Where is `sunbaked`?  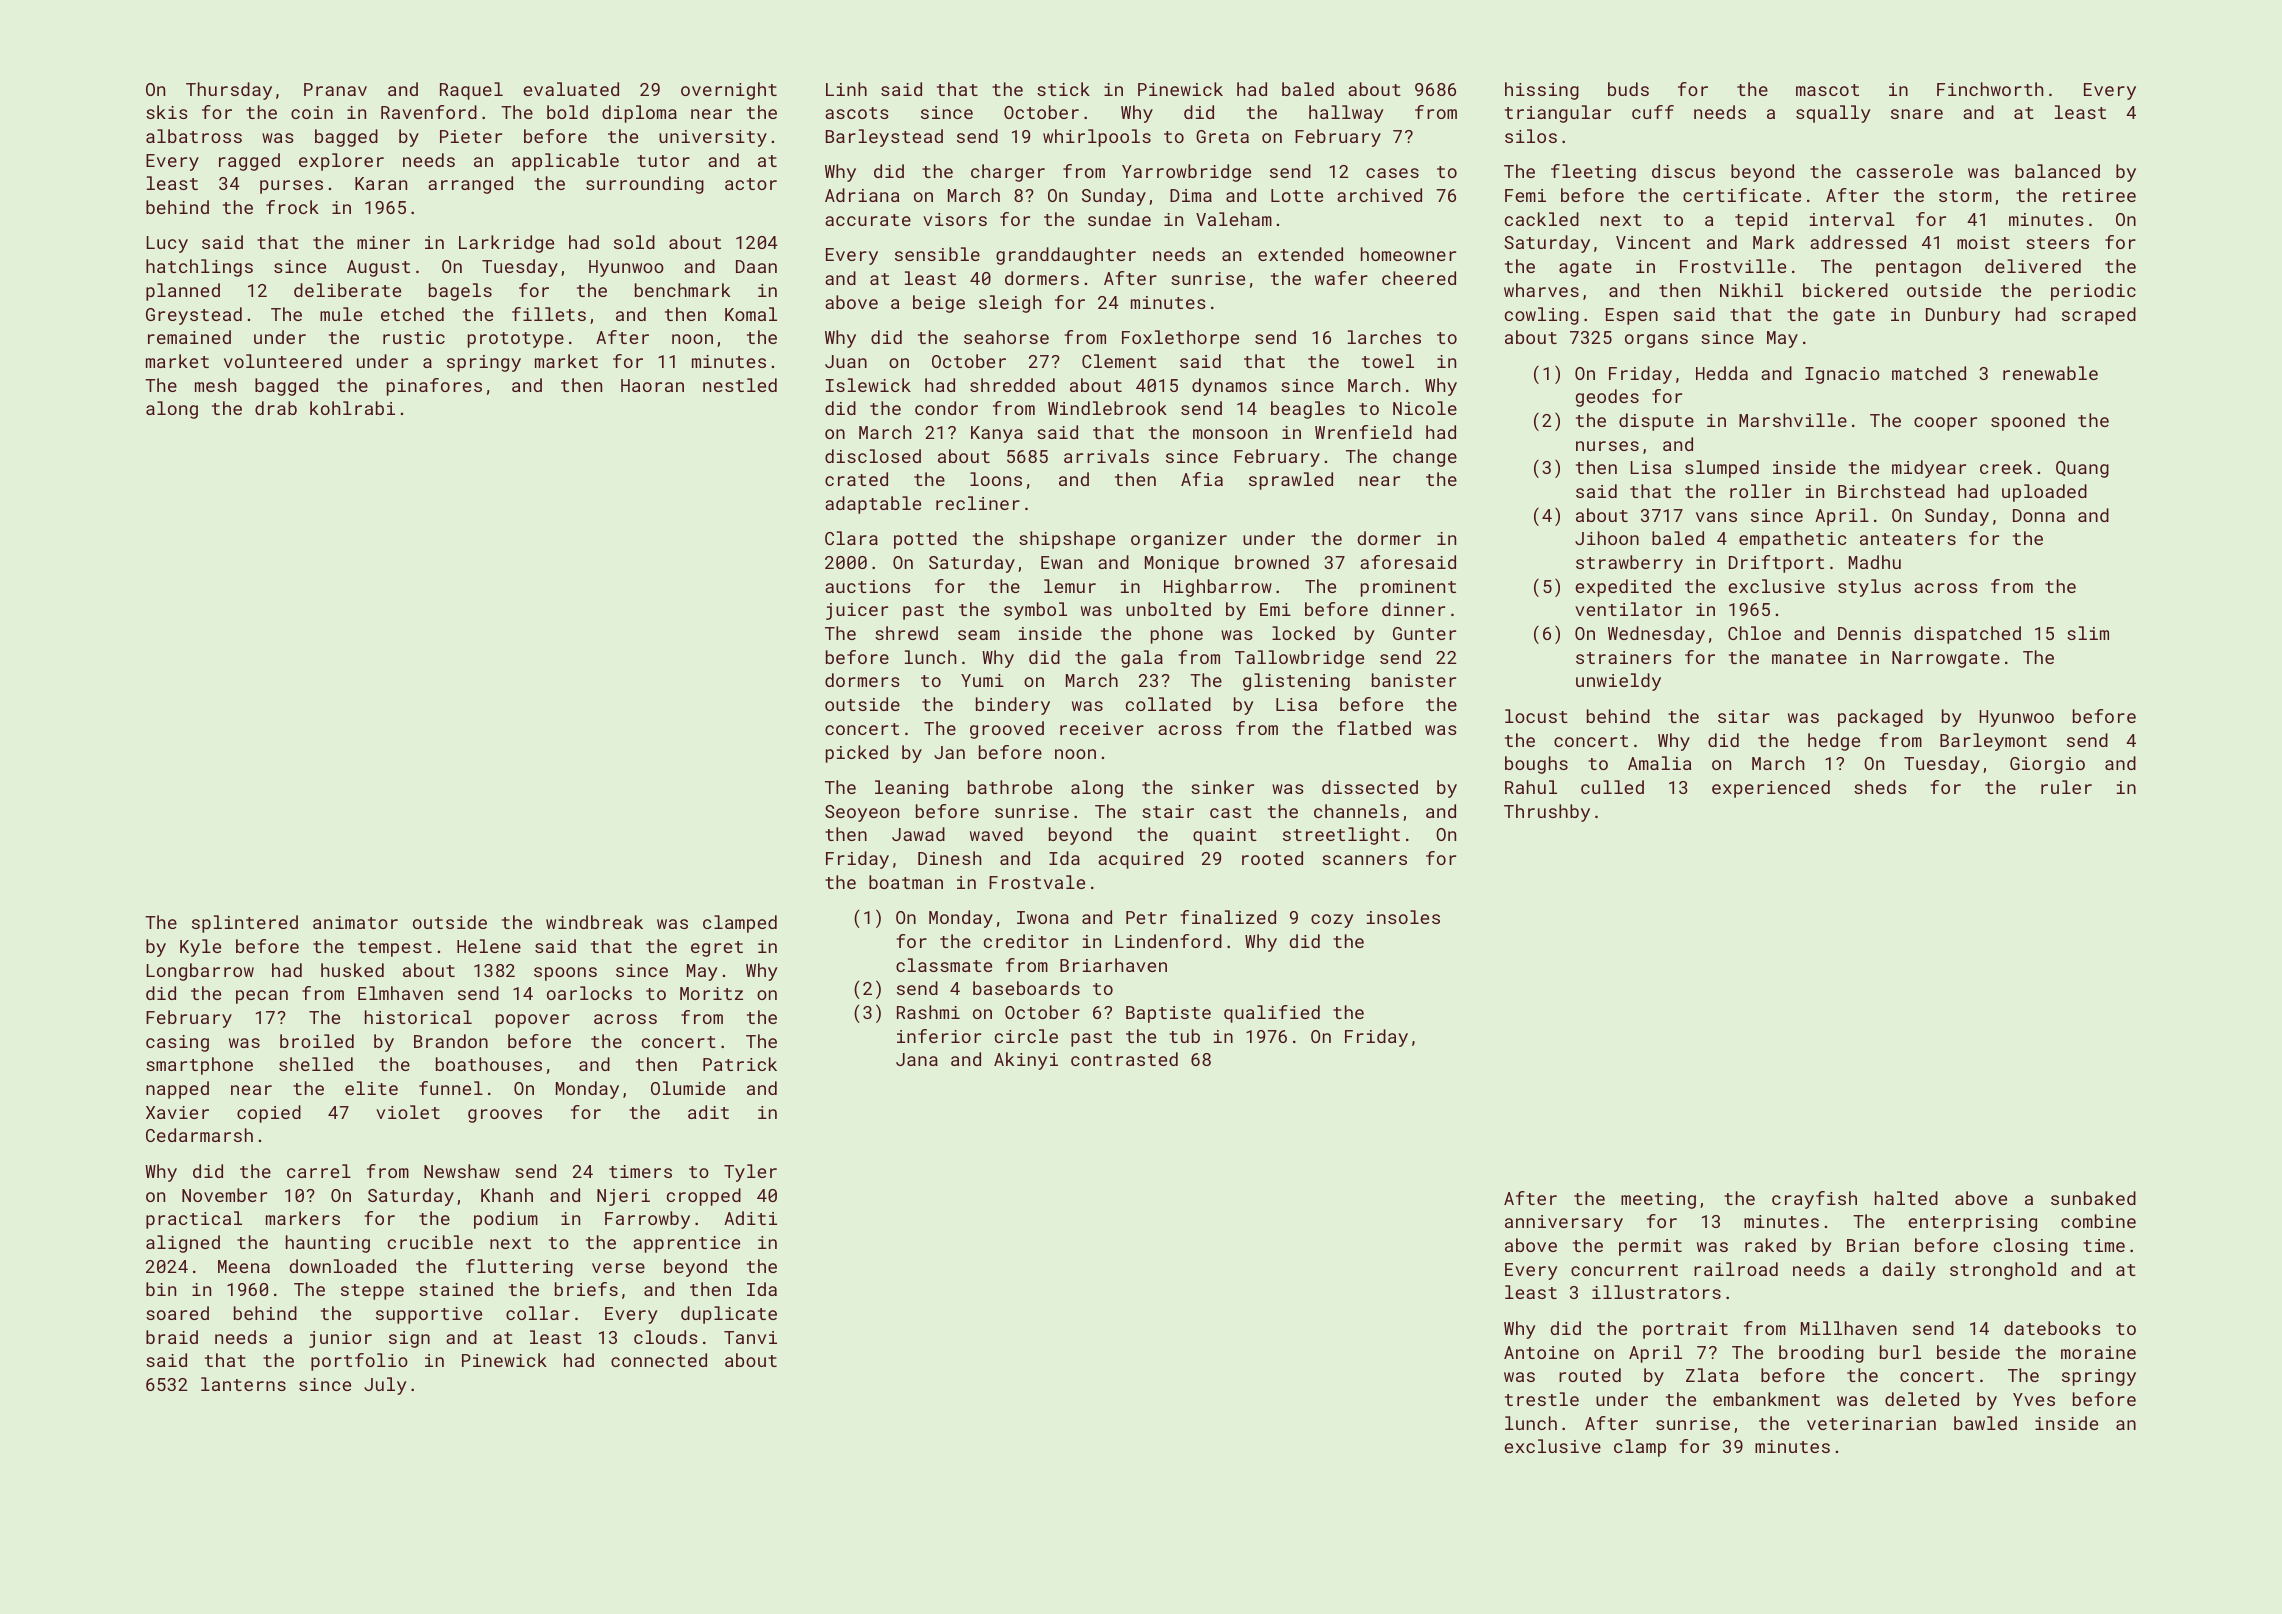
sunbaked is located at coordinates (2093, 1198).
